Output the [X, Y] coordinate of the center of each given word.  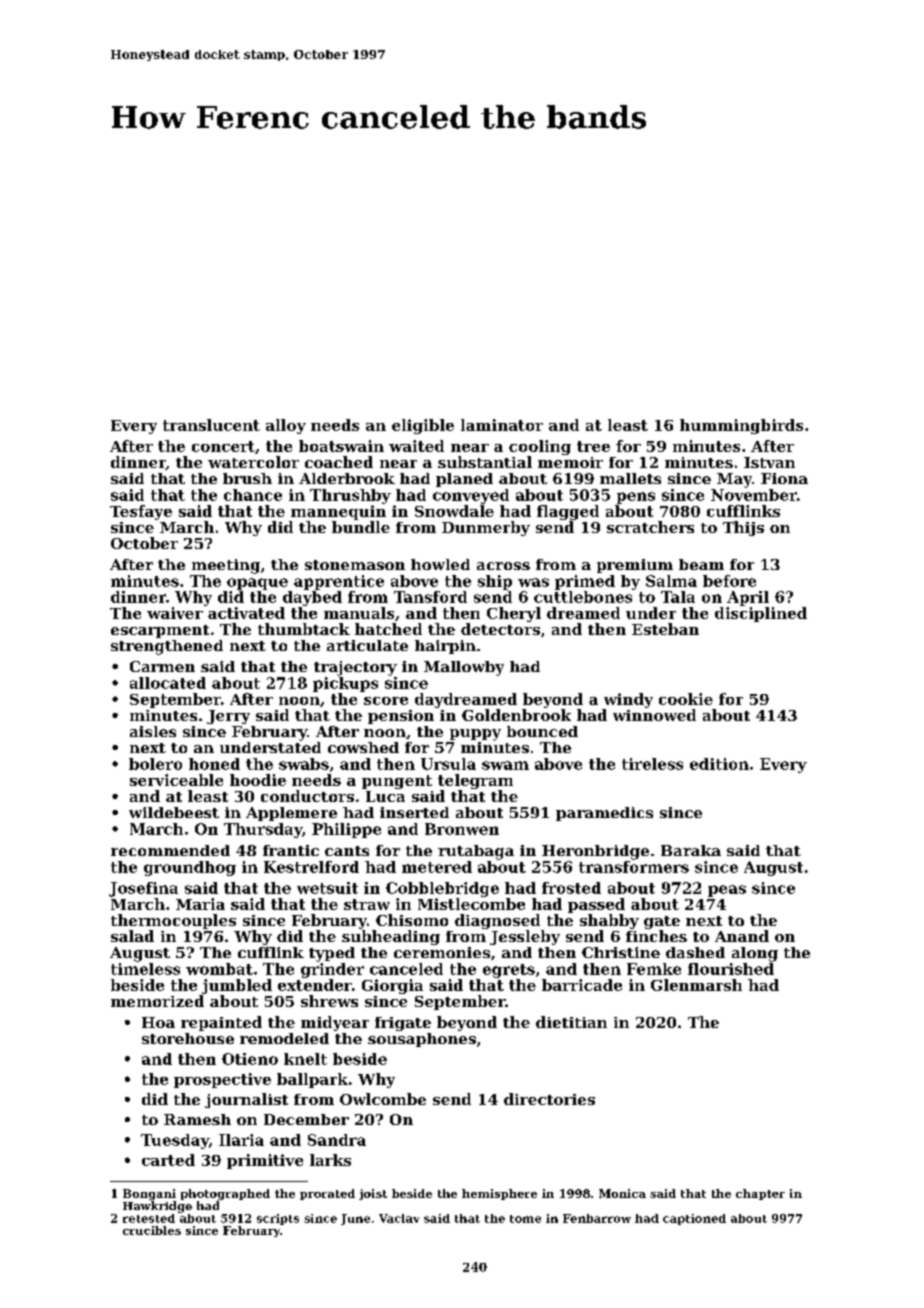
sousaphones [422, 1040]
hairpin [445, 647]
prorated [327, 1194]
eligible [423, 426]
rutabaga [476, 852]
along [755, 954]
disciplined [761, 614]
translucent [211, 425]
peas [727, 891]
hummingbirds [741, 426]
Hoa [158, 1022]
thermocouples [173, 921]
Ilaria [241, 1140]
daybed [312, 598]
